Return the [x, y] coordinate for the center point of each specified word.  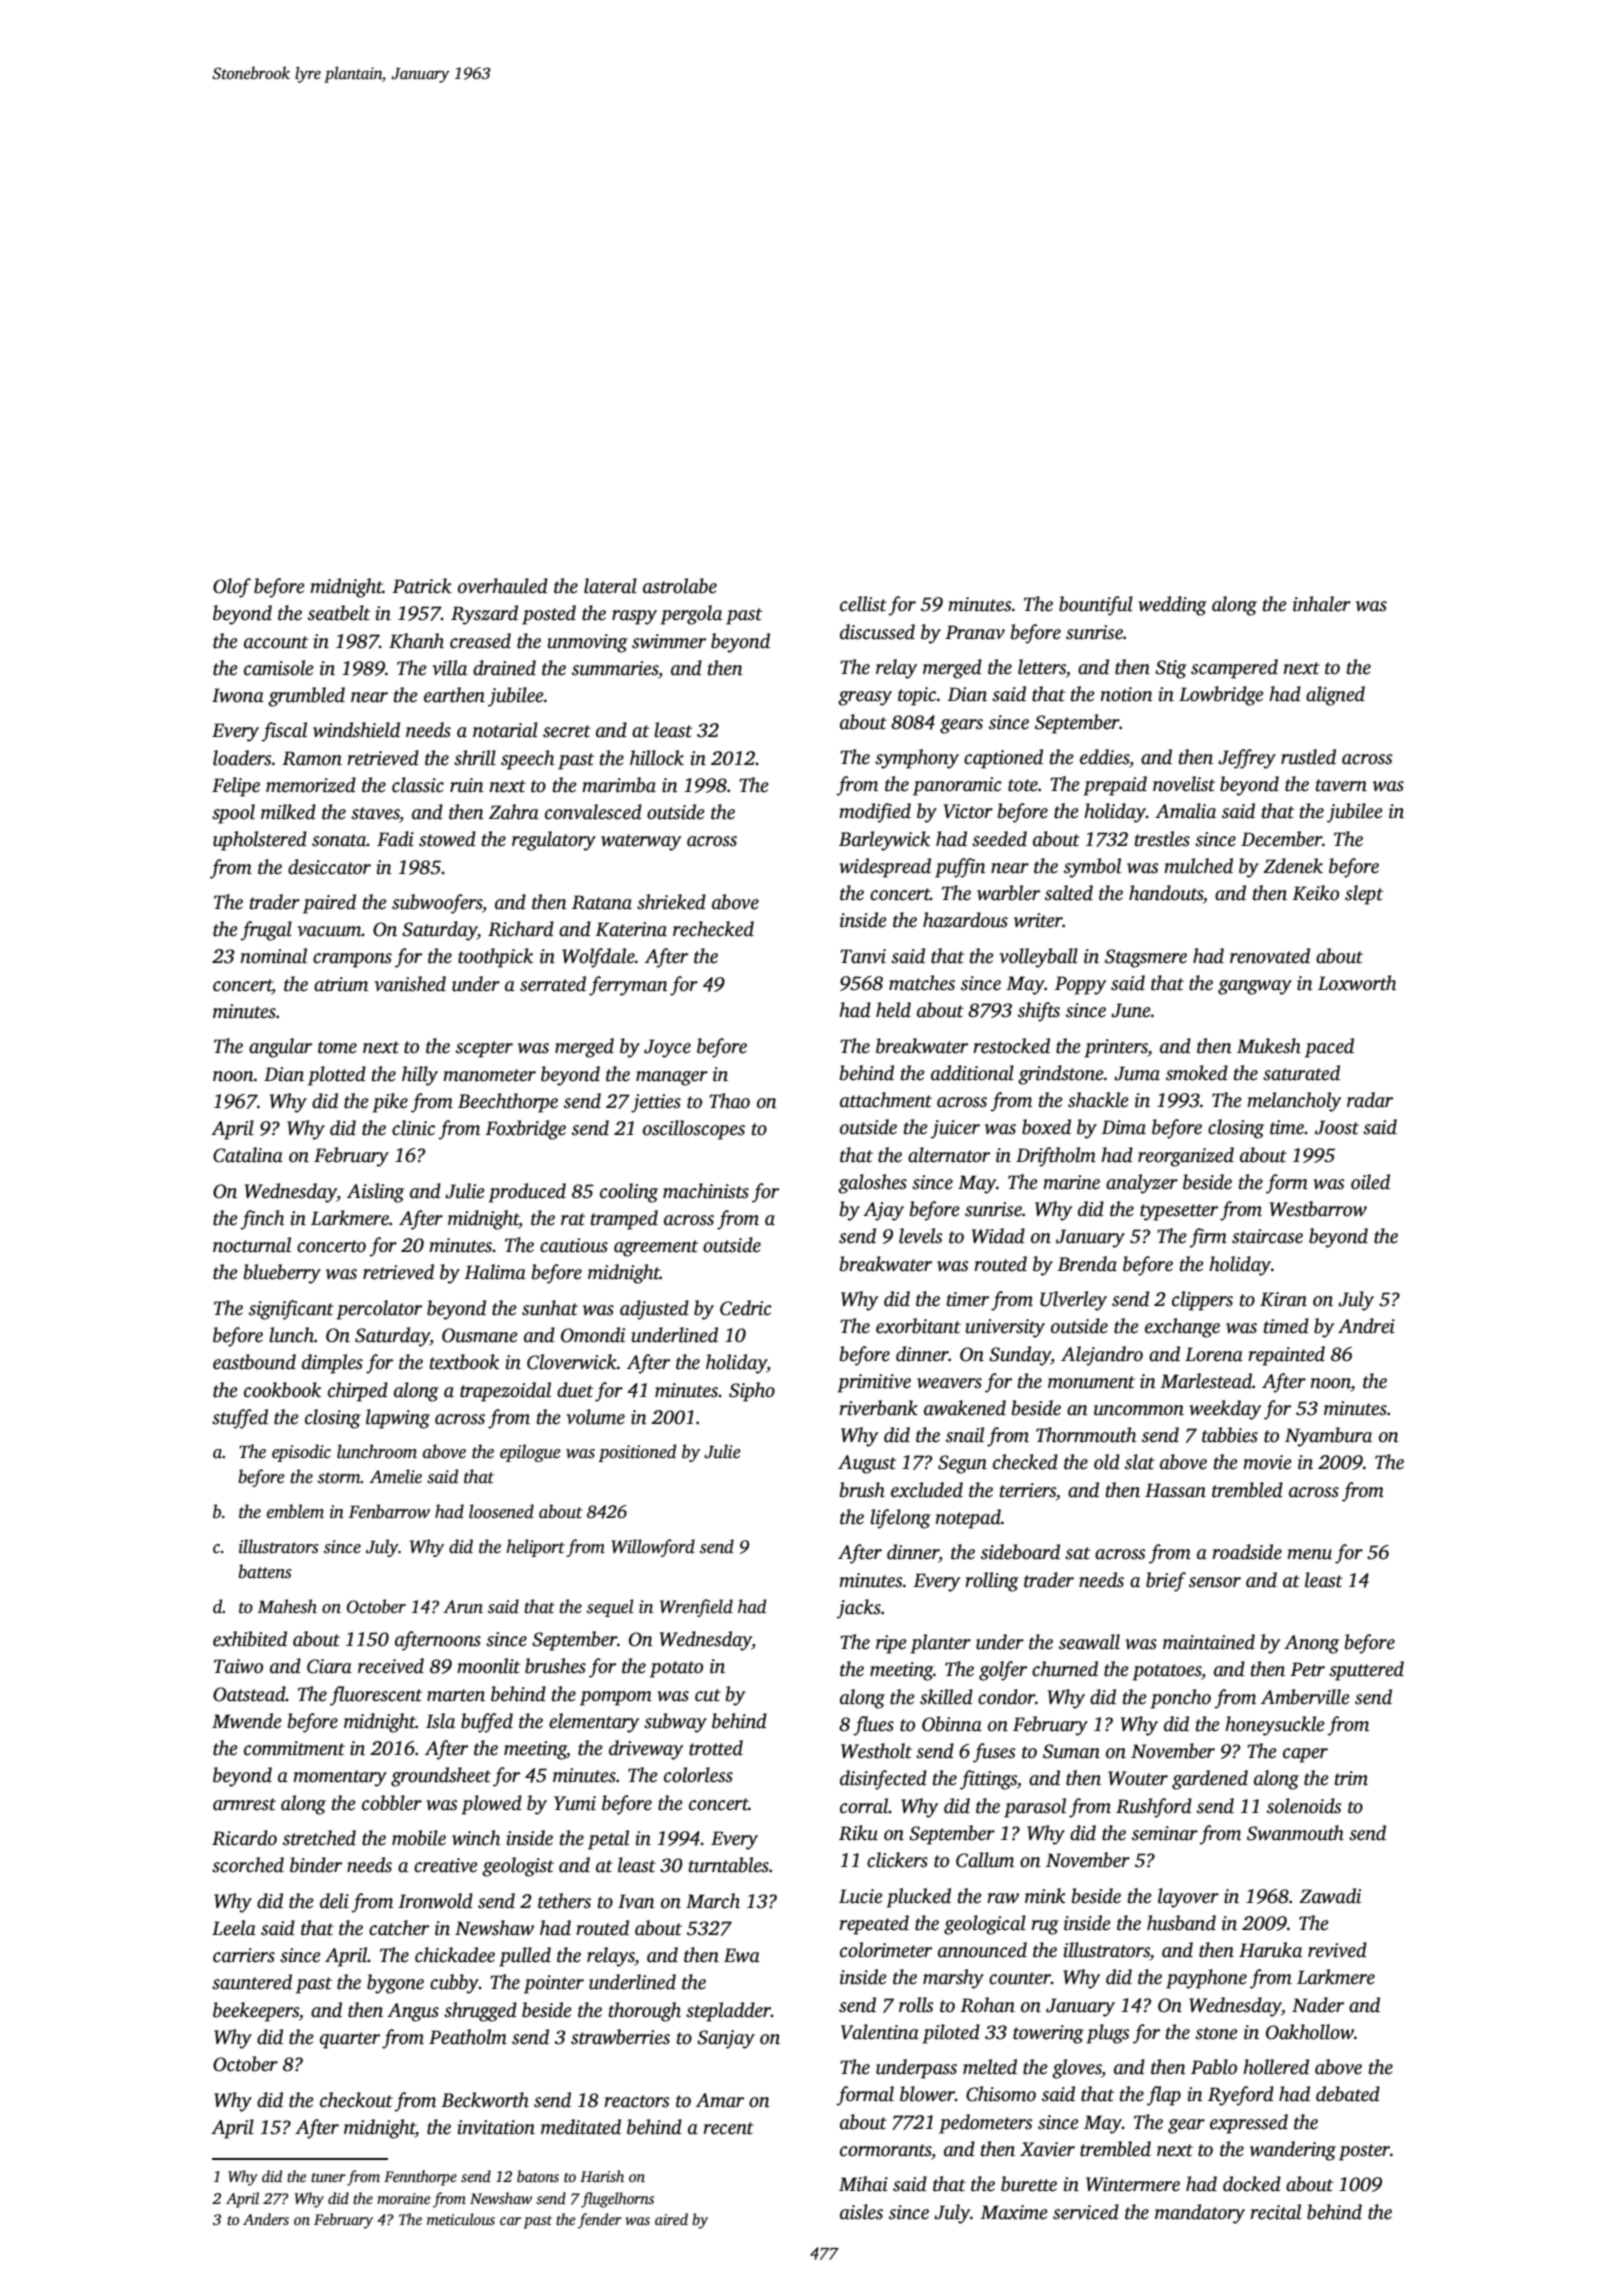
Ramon [312, 758]
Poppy [1080, 985]
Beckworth [485, 2100]
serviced [1086, 2212]
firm [1208, 1238]
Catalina [248, 1155]
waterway [641, 842]
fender [600, 2221]
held [893, 1010]
